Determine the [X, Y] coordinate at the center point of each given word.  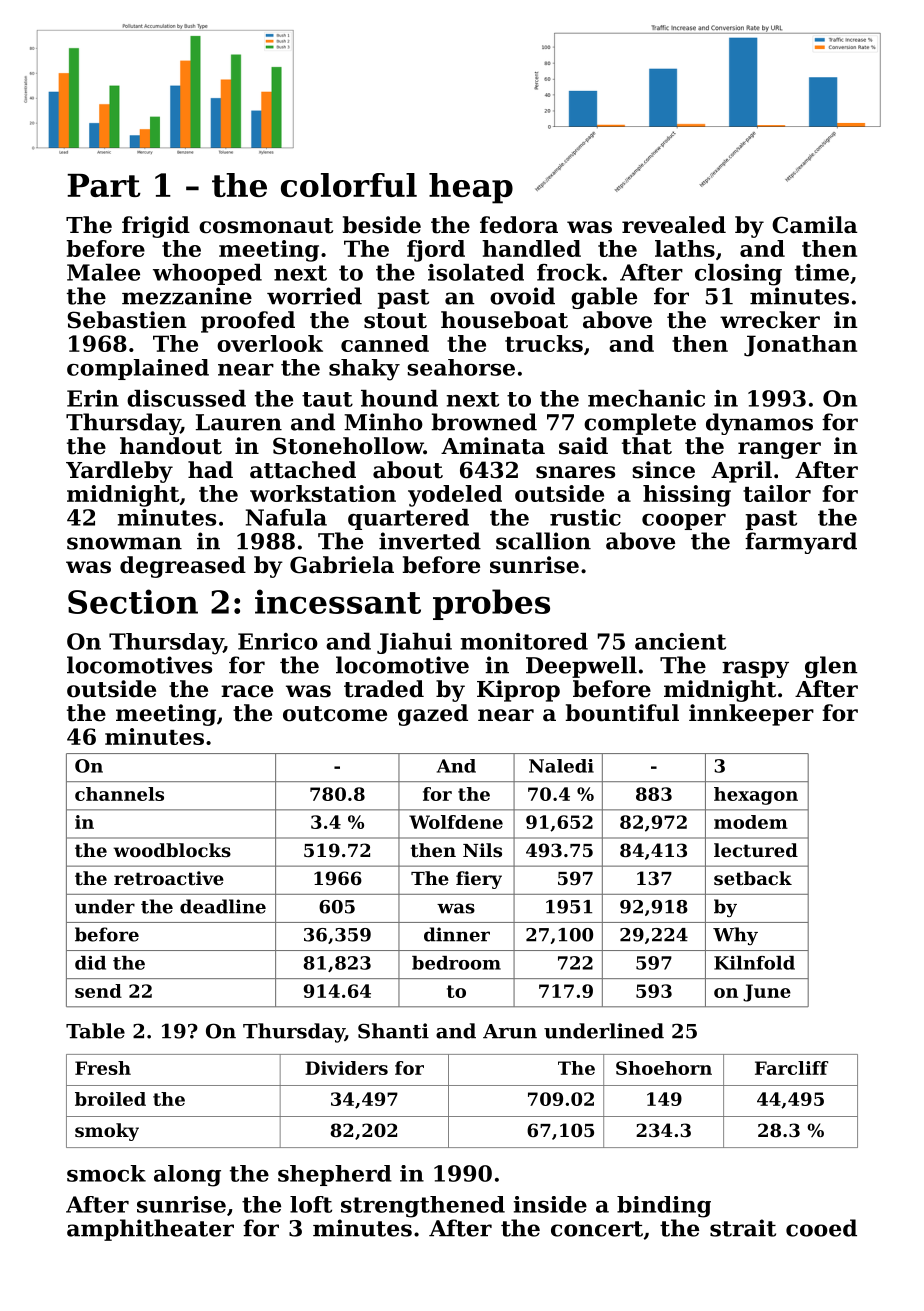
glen [831, 667]
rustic [585, 517]
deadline [223, 906]
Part [104, 185]
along [187, 1176]
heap [471, 188]
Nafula [286, 517]
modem [751, 822]
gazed [433, 715]
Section [133, 601]
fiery [479, 880]
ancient [680, 641]
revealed [674, 225]
